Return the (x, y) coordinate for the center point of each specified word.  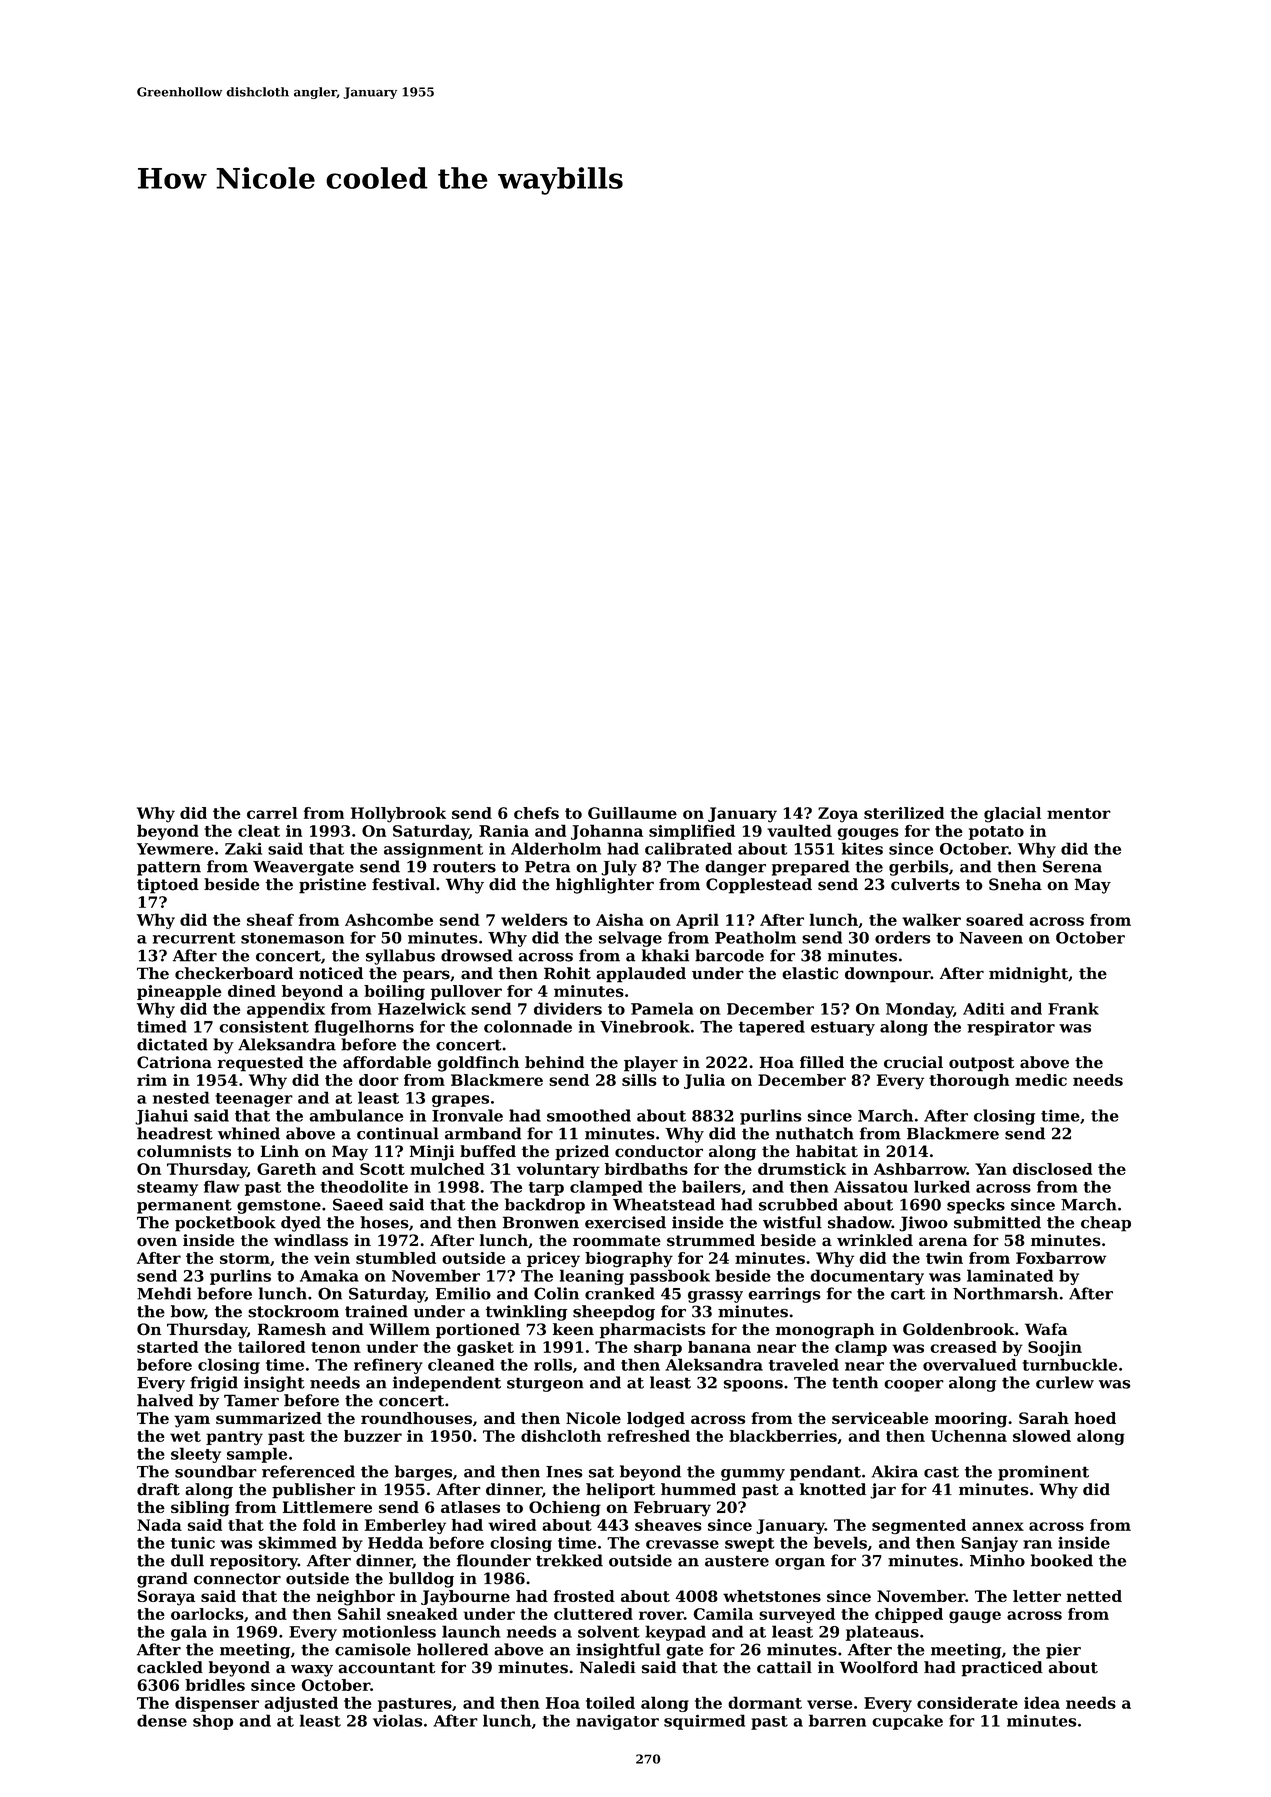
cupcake (907, 1722)
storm (245, 1258)
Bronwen (541, 1222)
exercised (625, 1222)
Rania (504, 831)
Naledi (608, 1667)
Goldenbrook (959, 1329)
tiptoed (168, 886)
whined (249, 1133)
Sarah (1044, 1418)
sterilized (904, 813)
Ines (564, 1472)
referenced (308, 1471)
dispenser (217, 1704)
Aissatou (871, 1187)
